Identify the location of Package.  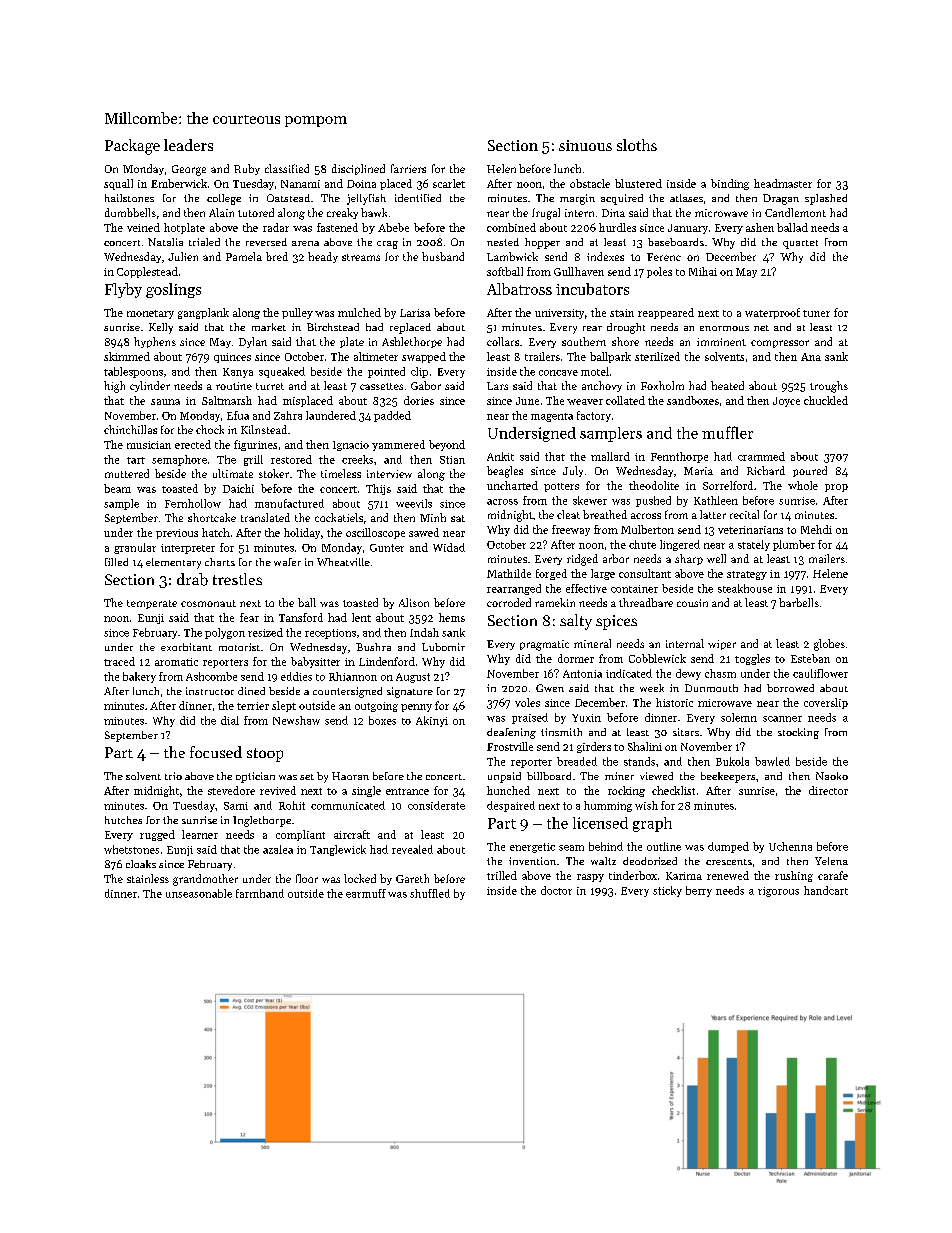
(132, 147).
